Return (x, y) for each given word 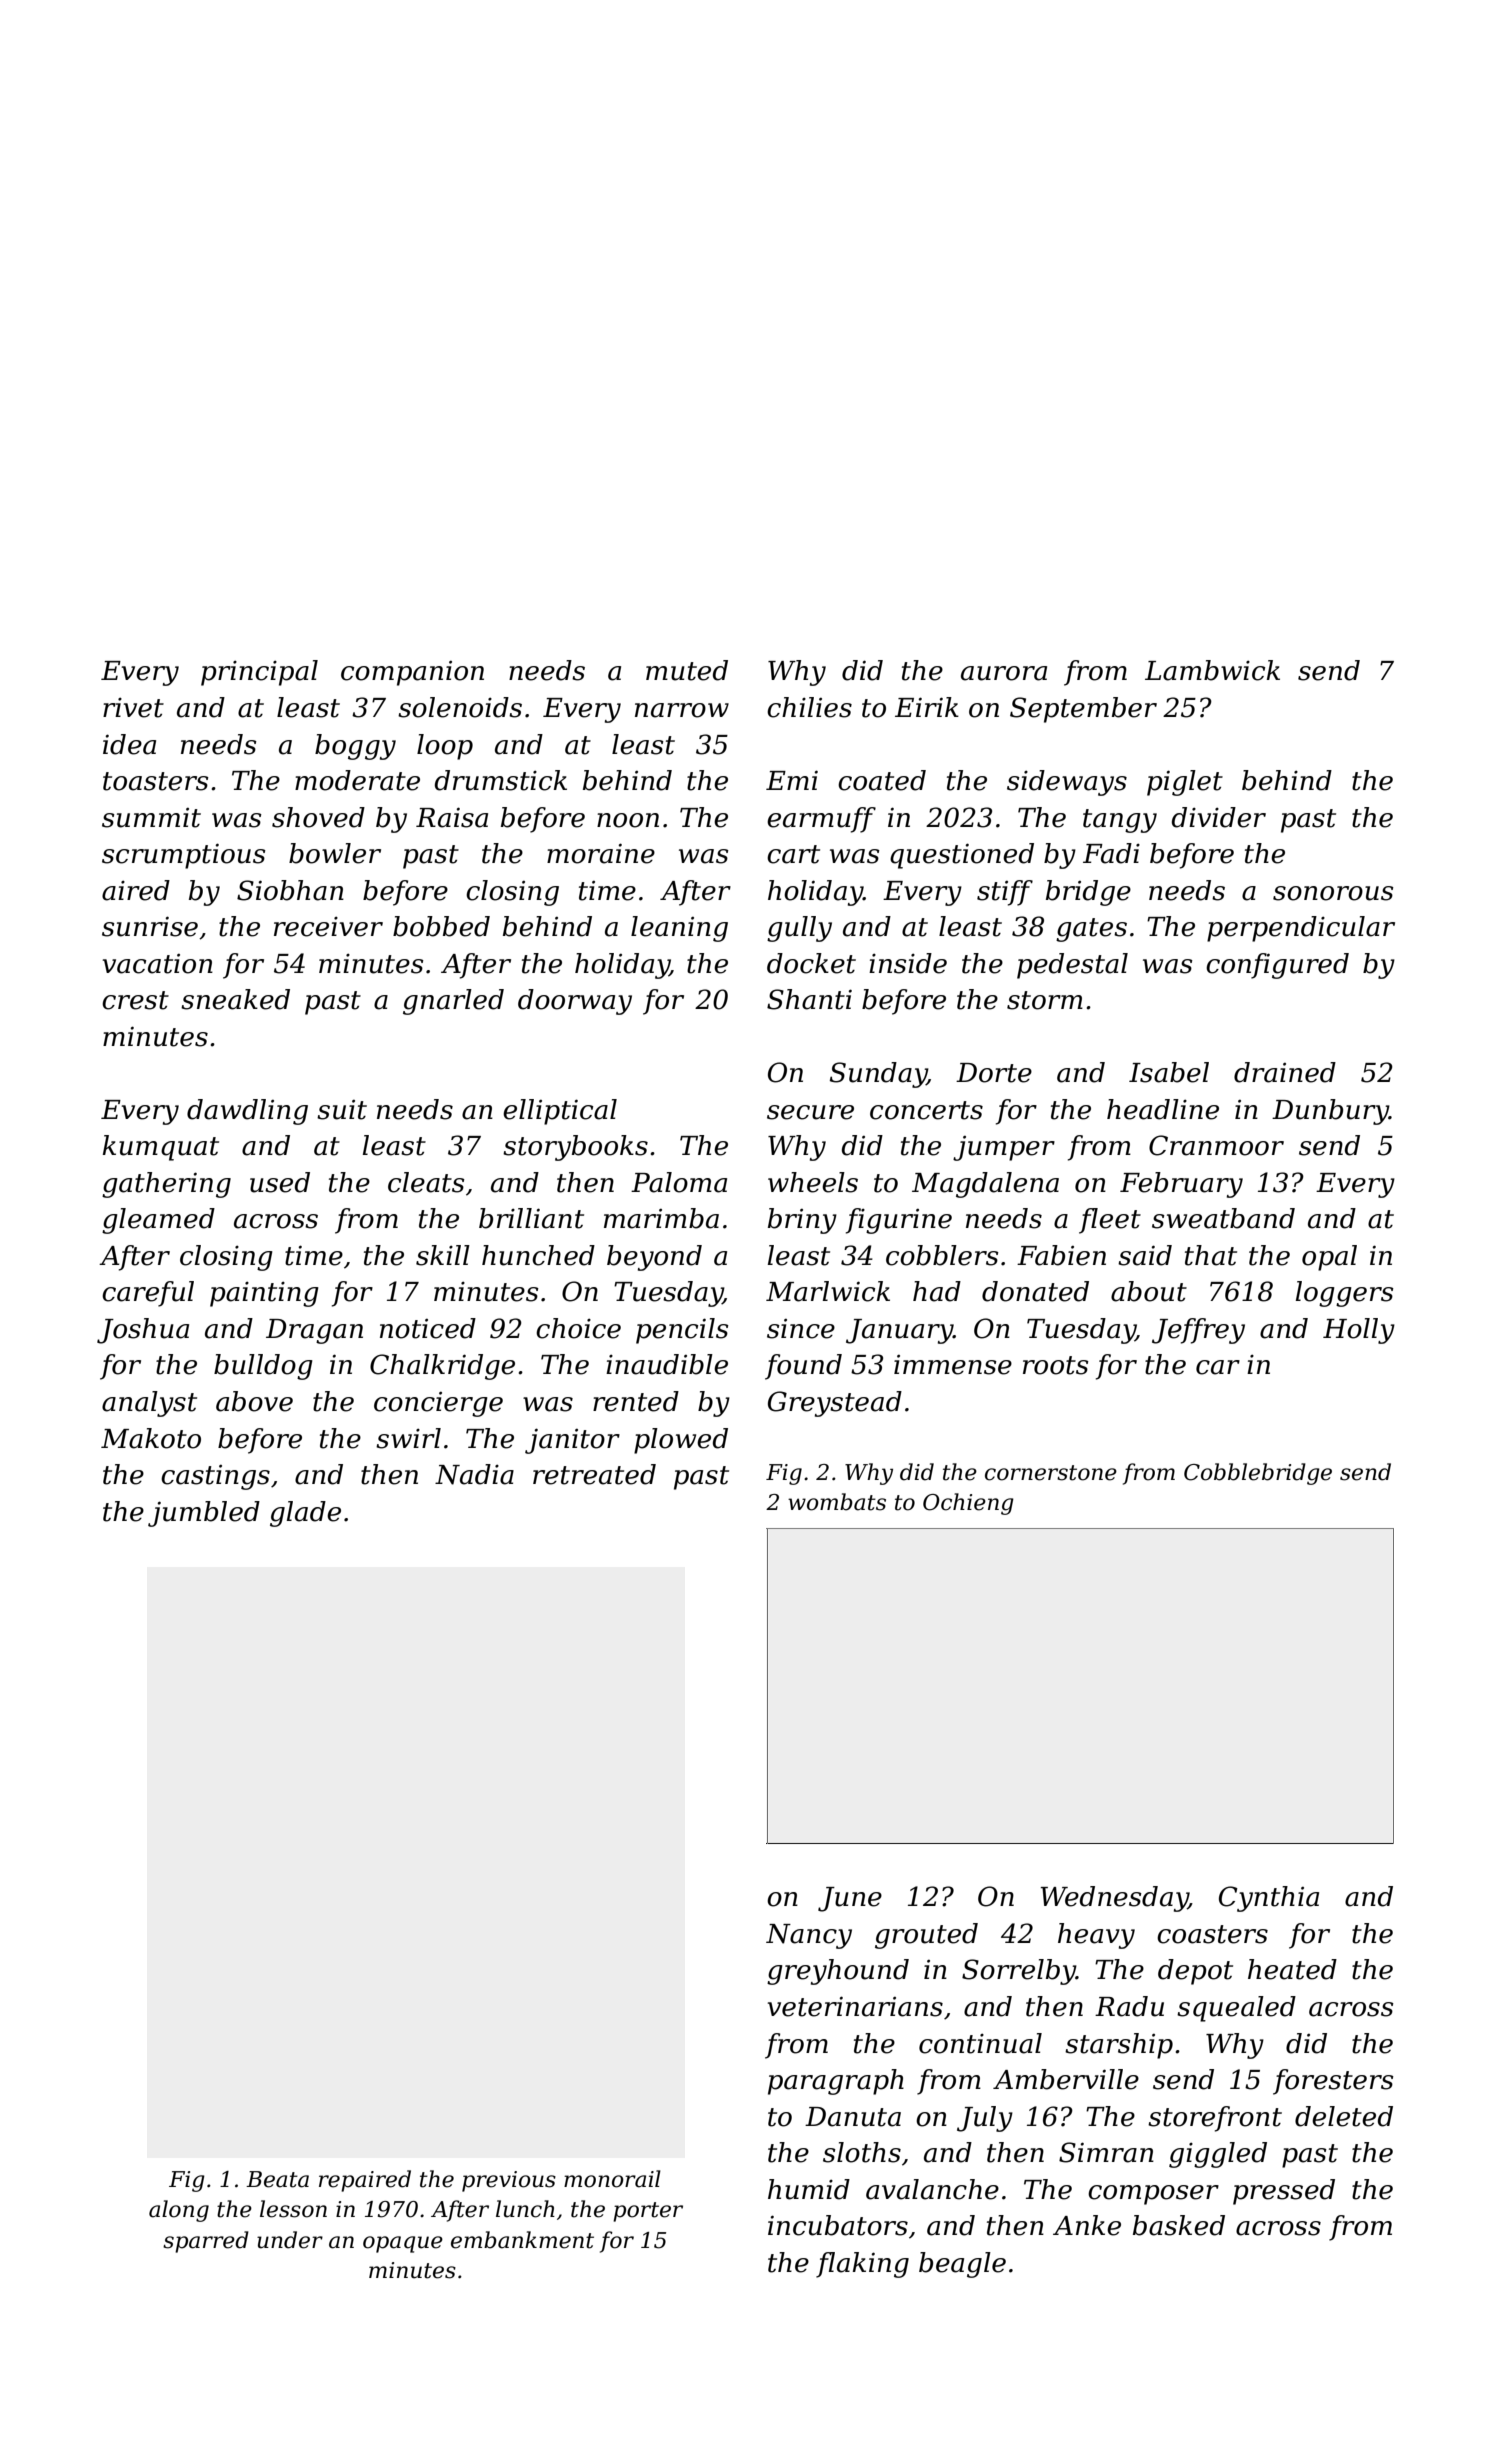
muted (687, 670)
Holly (1359, 1331)
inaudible (667, 1364)
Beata (277, 2179)
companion (412, 673)
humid (809, 2189)
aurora (1004, 673)
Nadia (474, 1474)
